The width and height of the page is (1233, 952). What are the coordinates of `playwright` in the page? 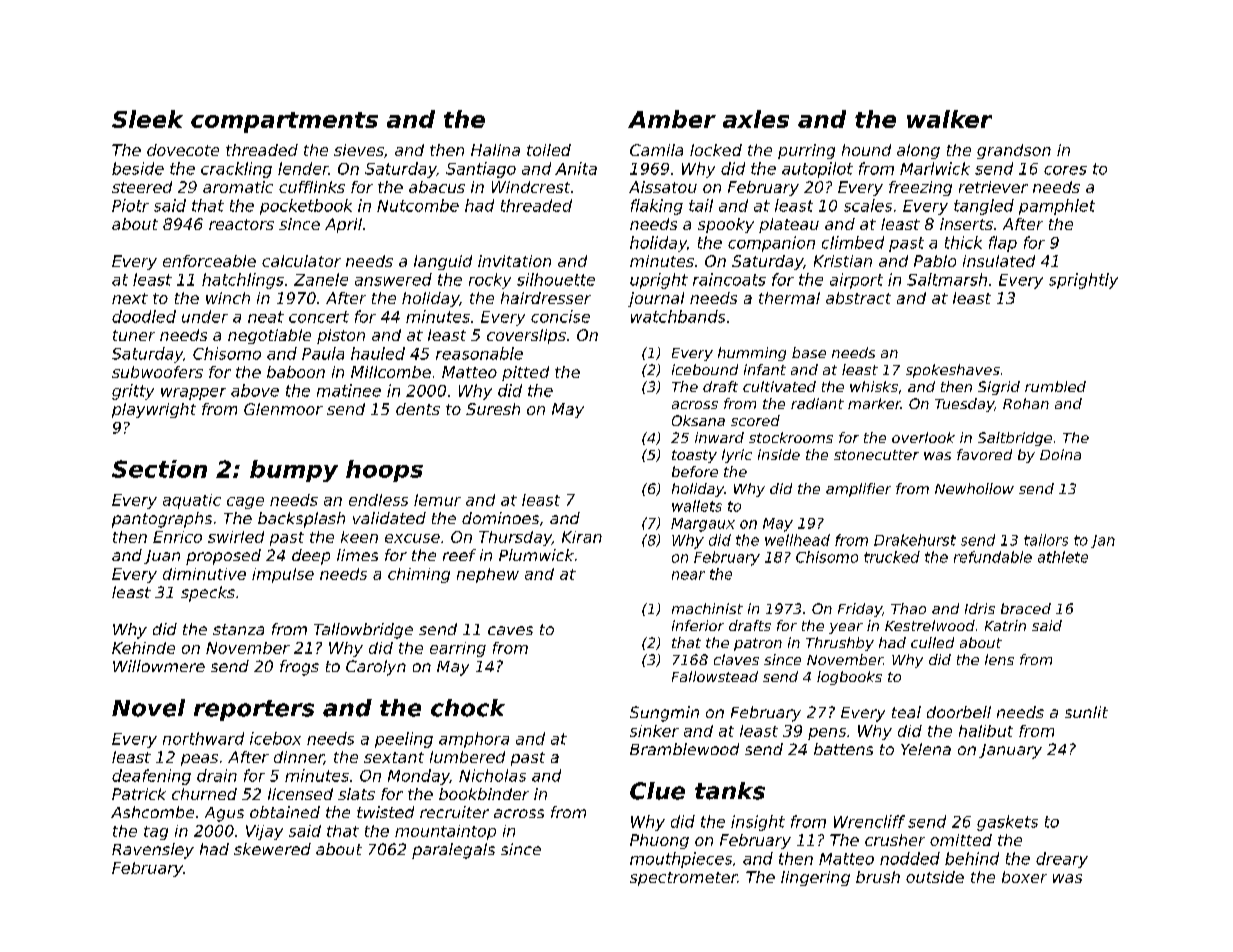 It's located at (154, 410).
